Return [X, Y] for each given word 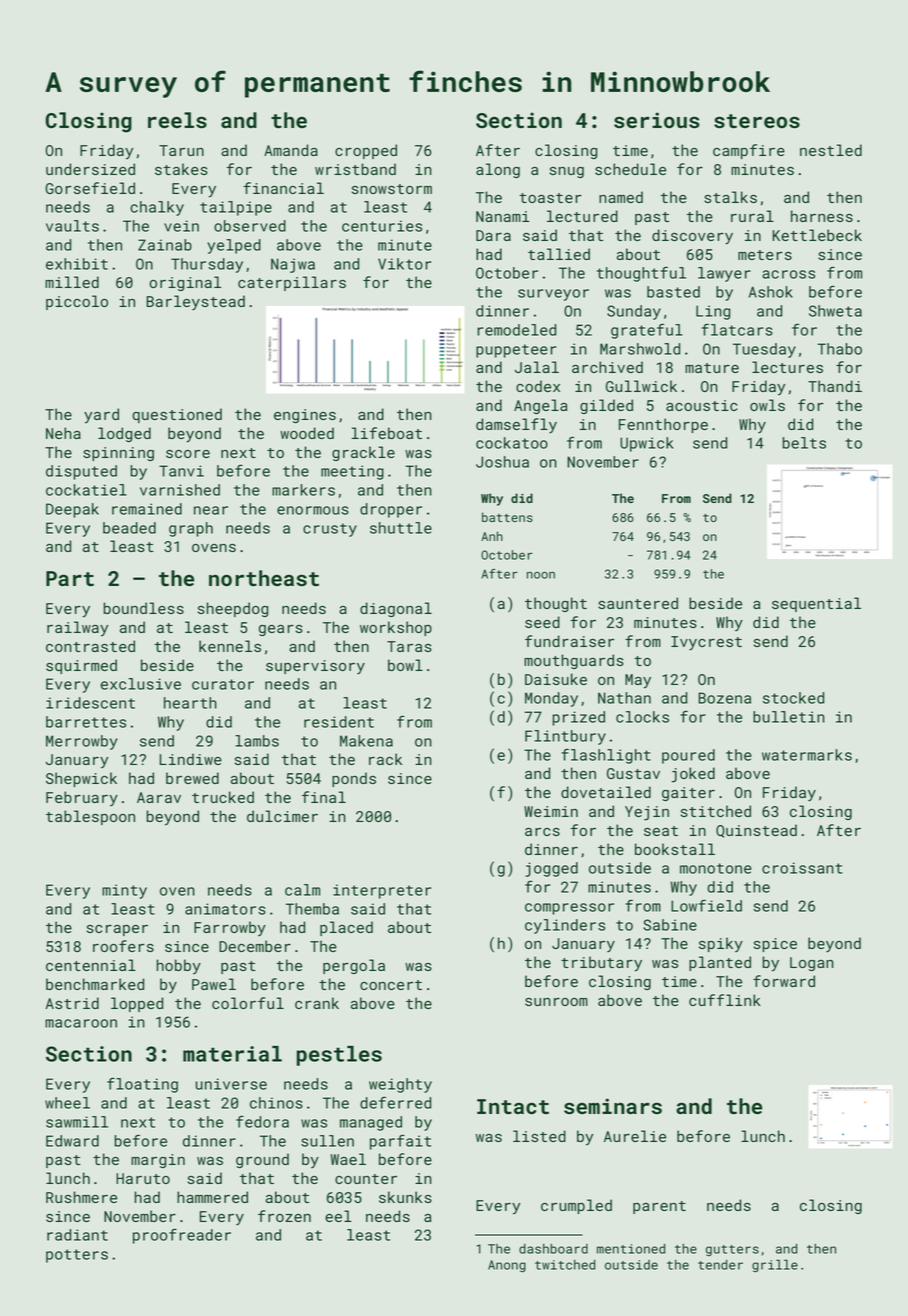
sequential [816, 604]
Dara [493, 235]
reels [177, 120]
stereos [757, 121]
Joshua [502, 462]
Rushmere [81, 1197]
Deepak [72, 510]
